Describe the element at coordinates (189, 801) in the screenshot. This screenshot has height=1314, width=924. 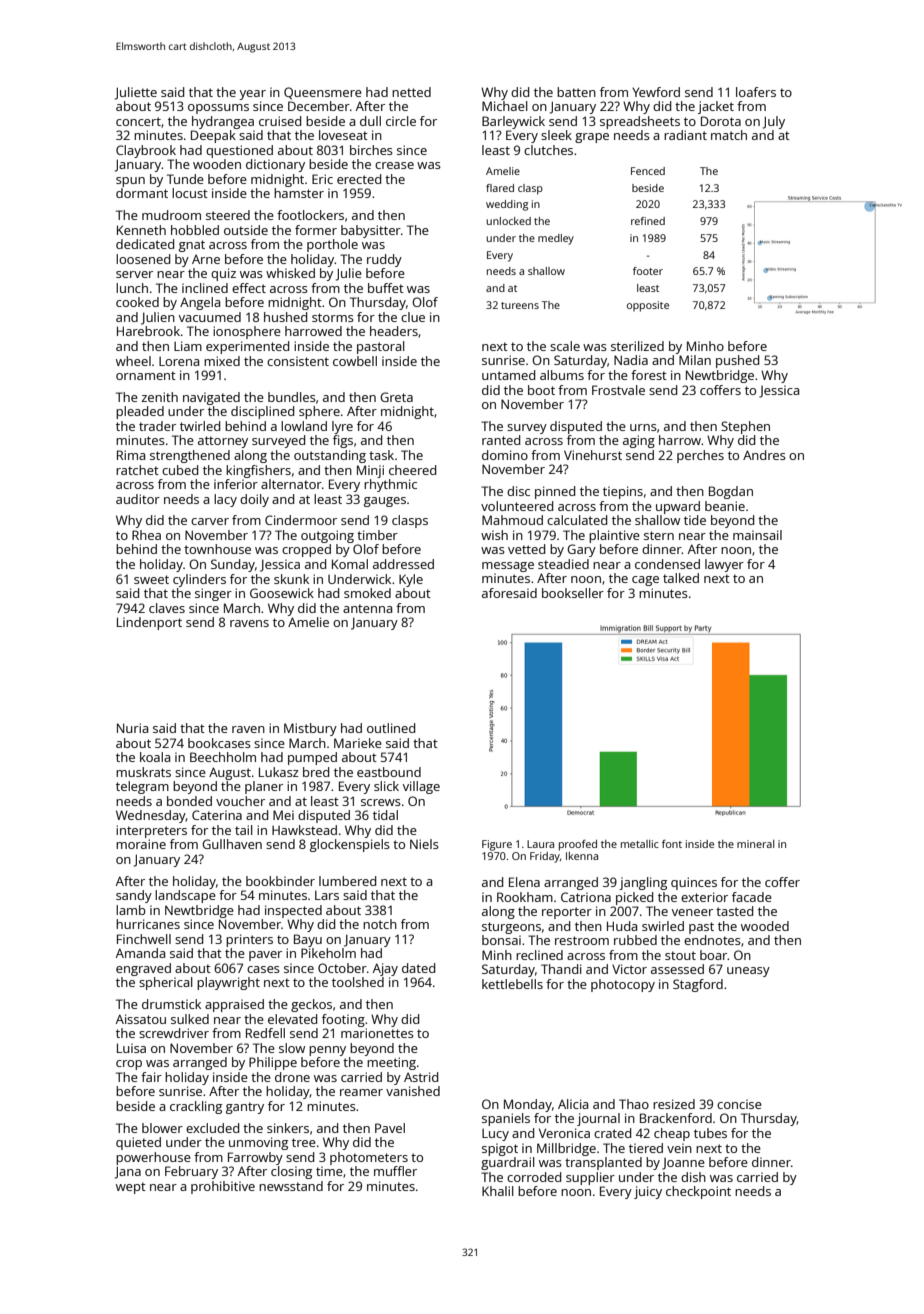
I see `bonded` at that location.
